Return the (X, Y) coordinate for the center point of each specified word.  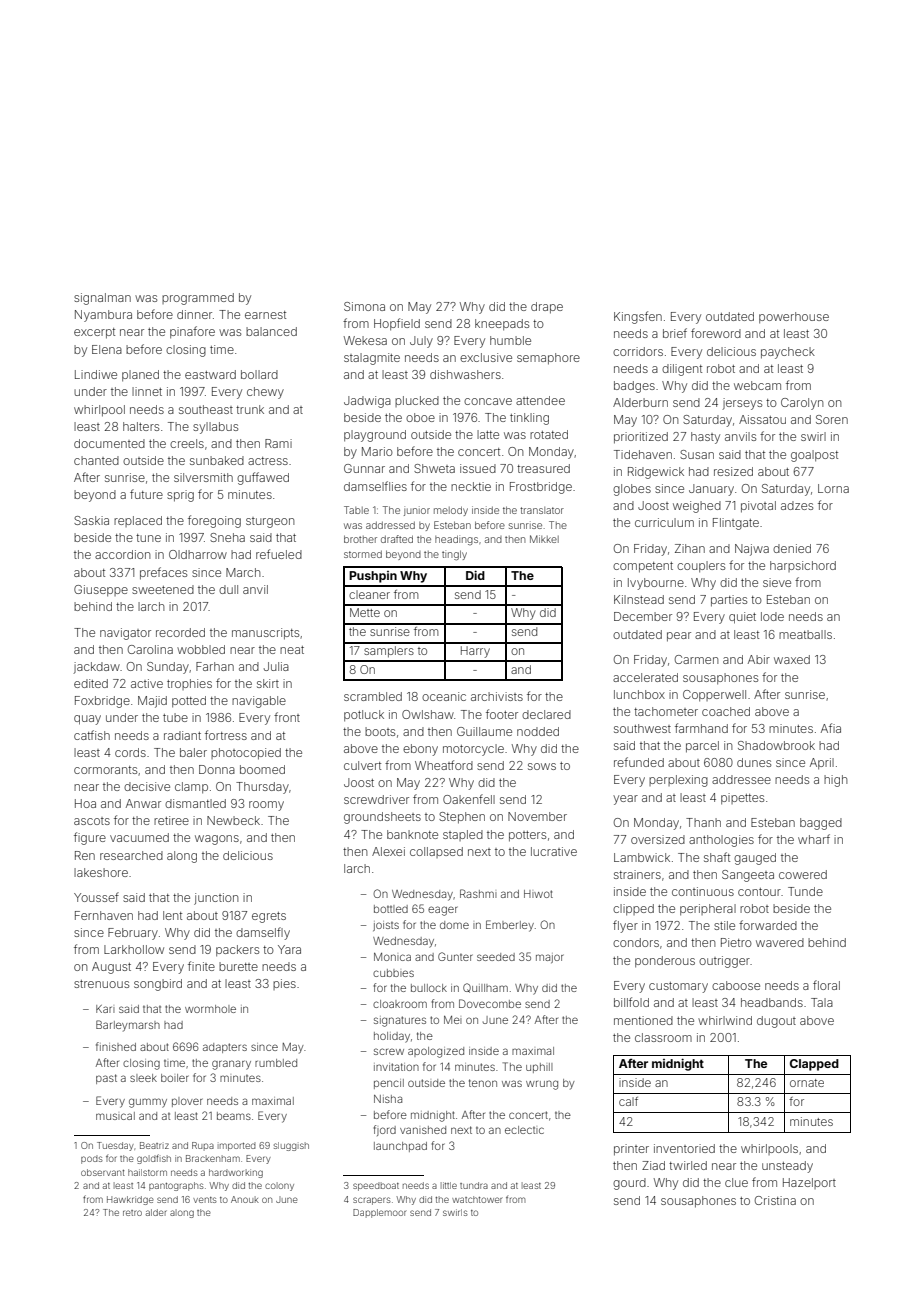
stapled (463, 835)
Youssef (96, 897)
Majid (152, 702)
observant (103, 1172)
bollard (259, 374)
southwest (642, 728)
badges (634, 387)
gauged (755, 859)
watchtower (477, 1199)
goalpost (814, 456)
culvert (362, 765)
